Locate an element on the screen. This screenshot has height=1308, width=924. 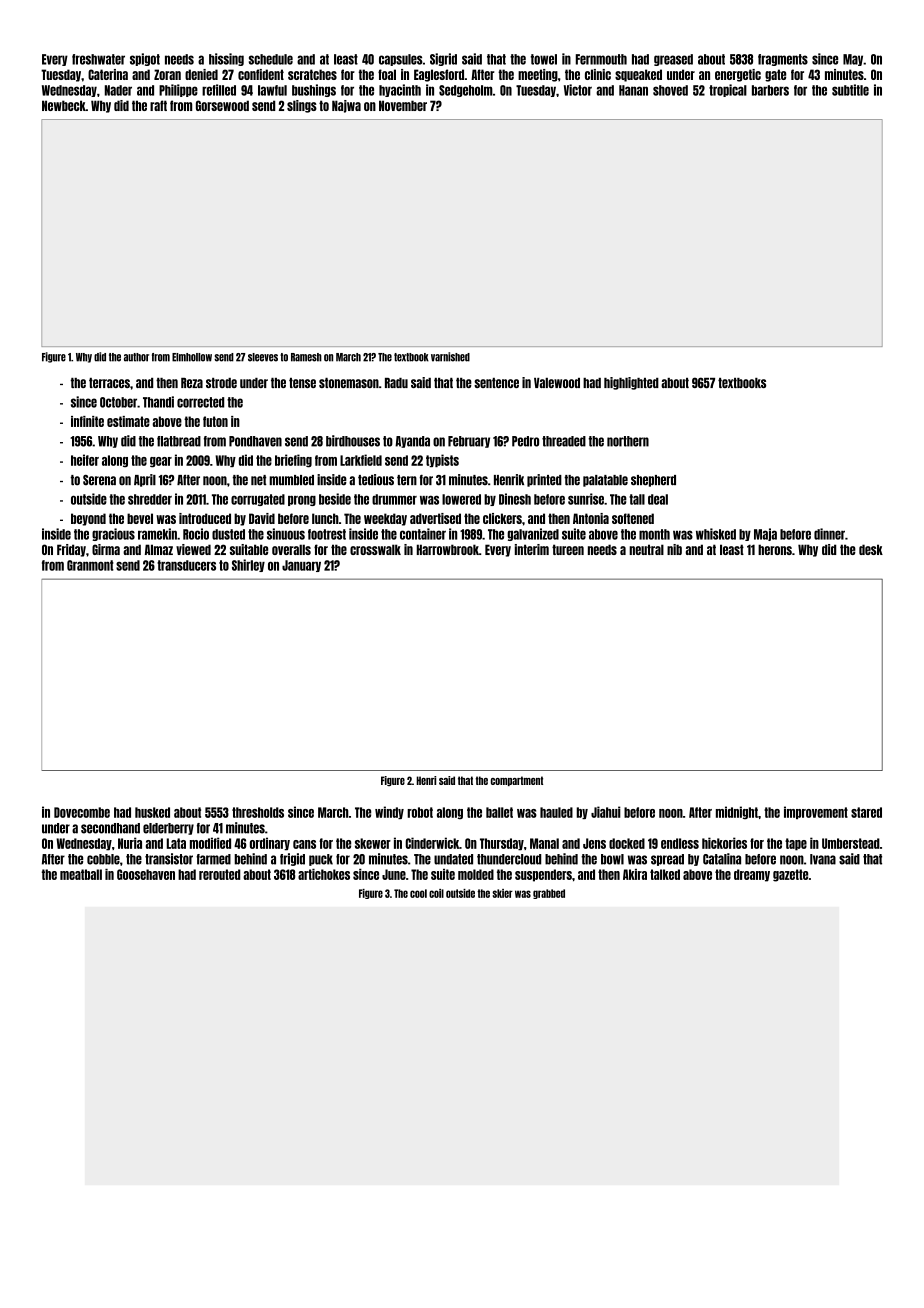
compartment is located at coordinates (517, 781).
